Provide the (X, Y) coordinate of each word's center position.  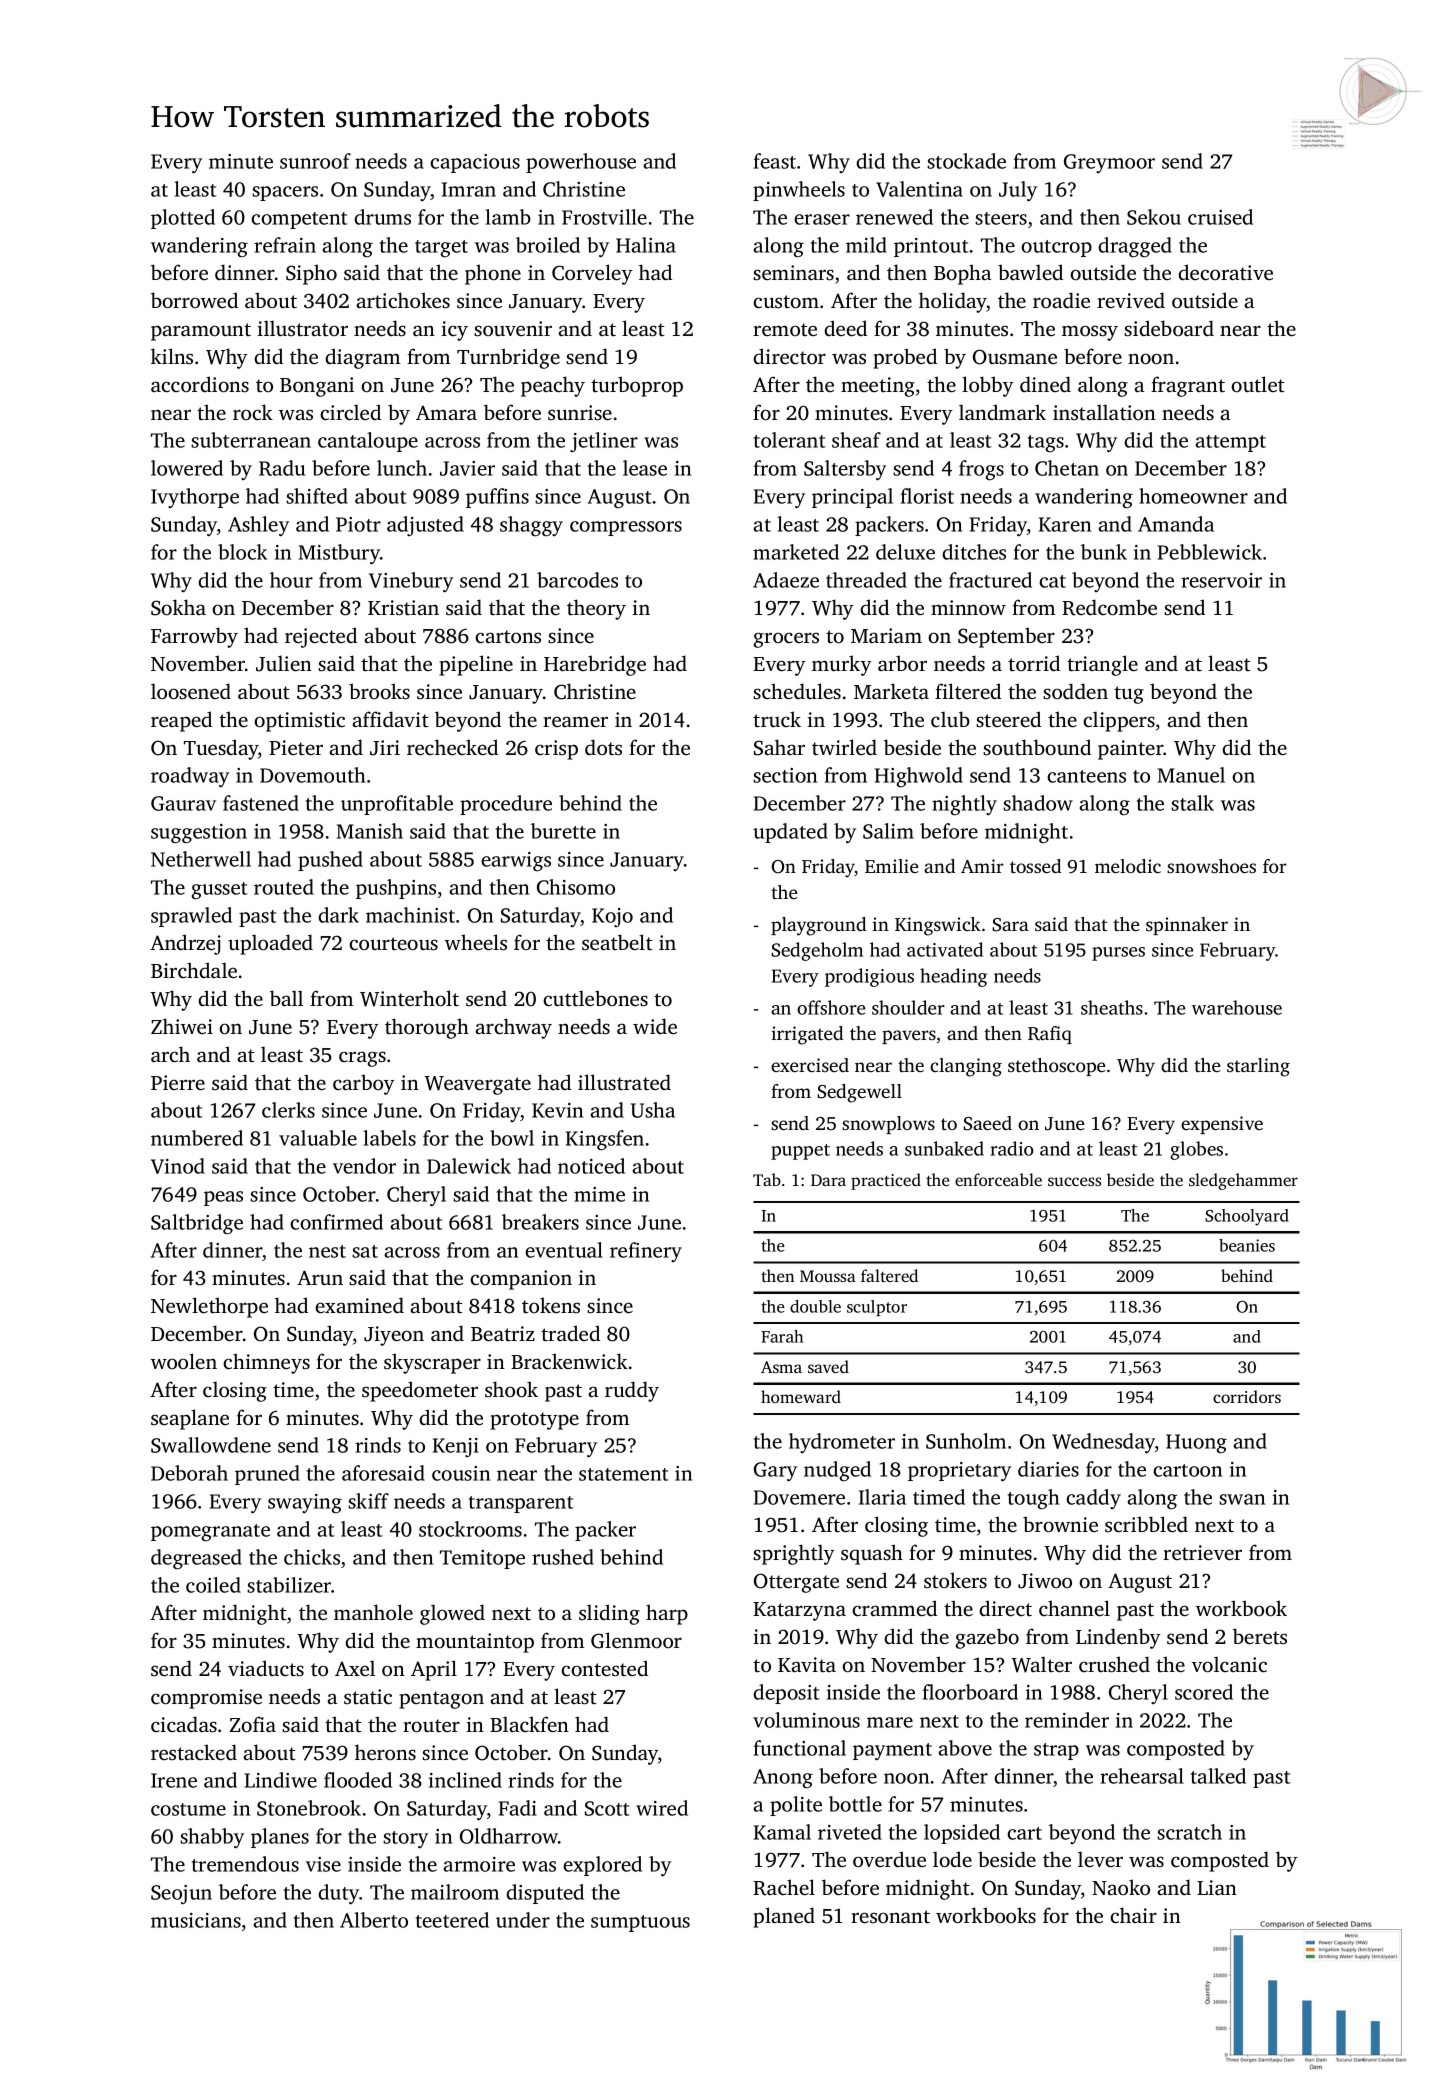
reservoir (1221, 580)
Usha (653, 1110)
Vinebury (411, 582)
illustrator (303, 328)
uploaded (270, 944)
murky (842, 665)
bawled (1030, 272)
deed (845, 328)
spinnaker (1187, 926)
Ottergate (796, 1583)
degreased (196, 1559)
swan (1242, 1499)
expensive (1222, 1125)
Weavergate (477, 1085)
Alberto (374, 1920)
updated (790, 833)
